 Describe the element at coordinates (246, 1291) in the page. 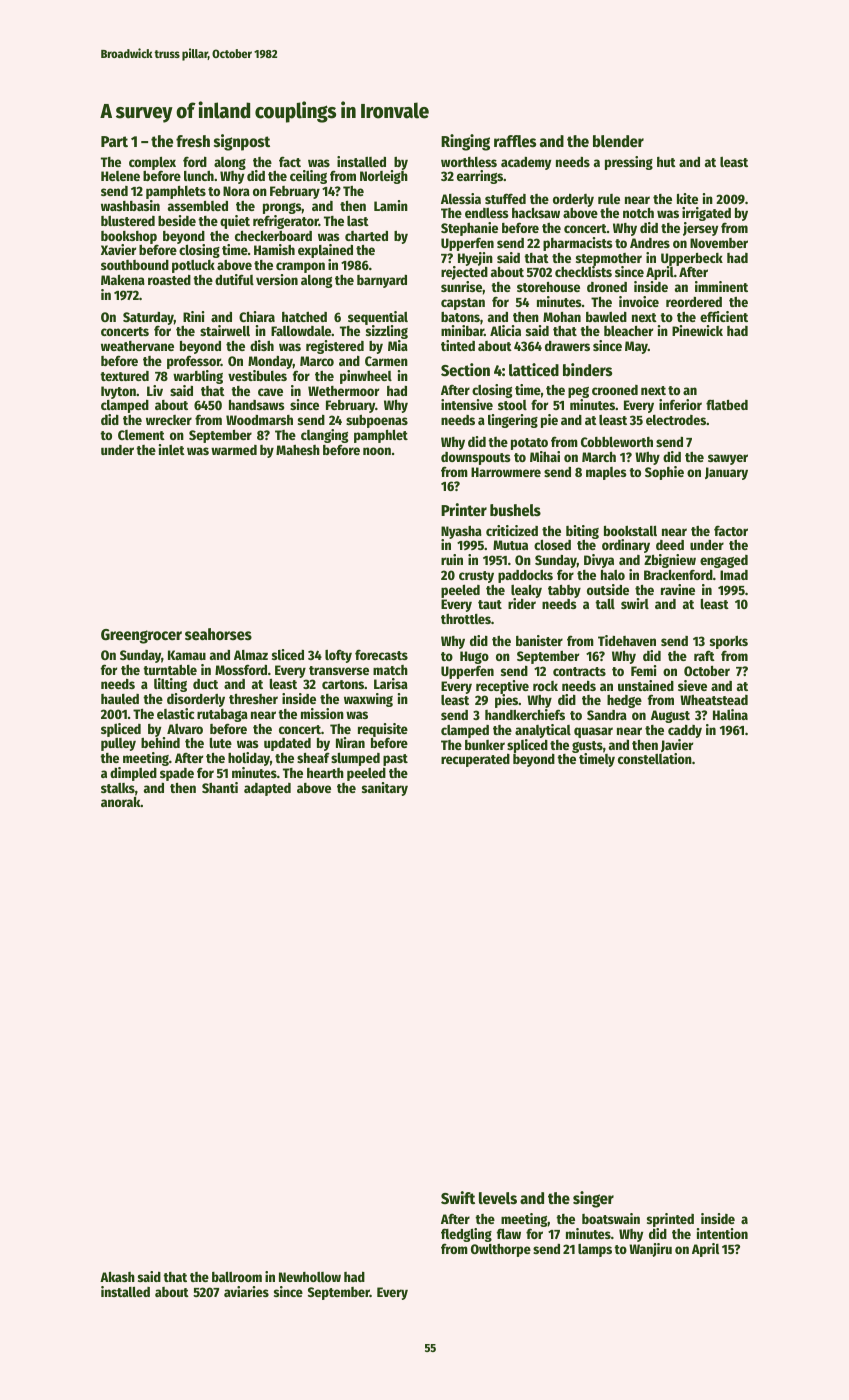

I see `aviaries` at that location.
